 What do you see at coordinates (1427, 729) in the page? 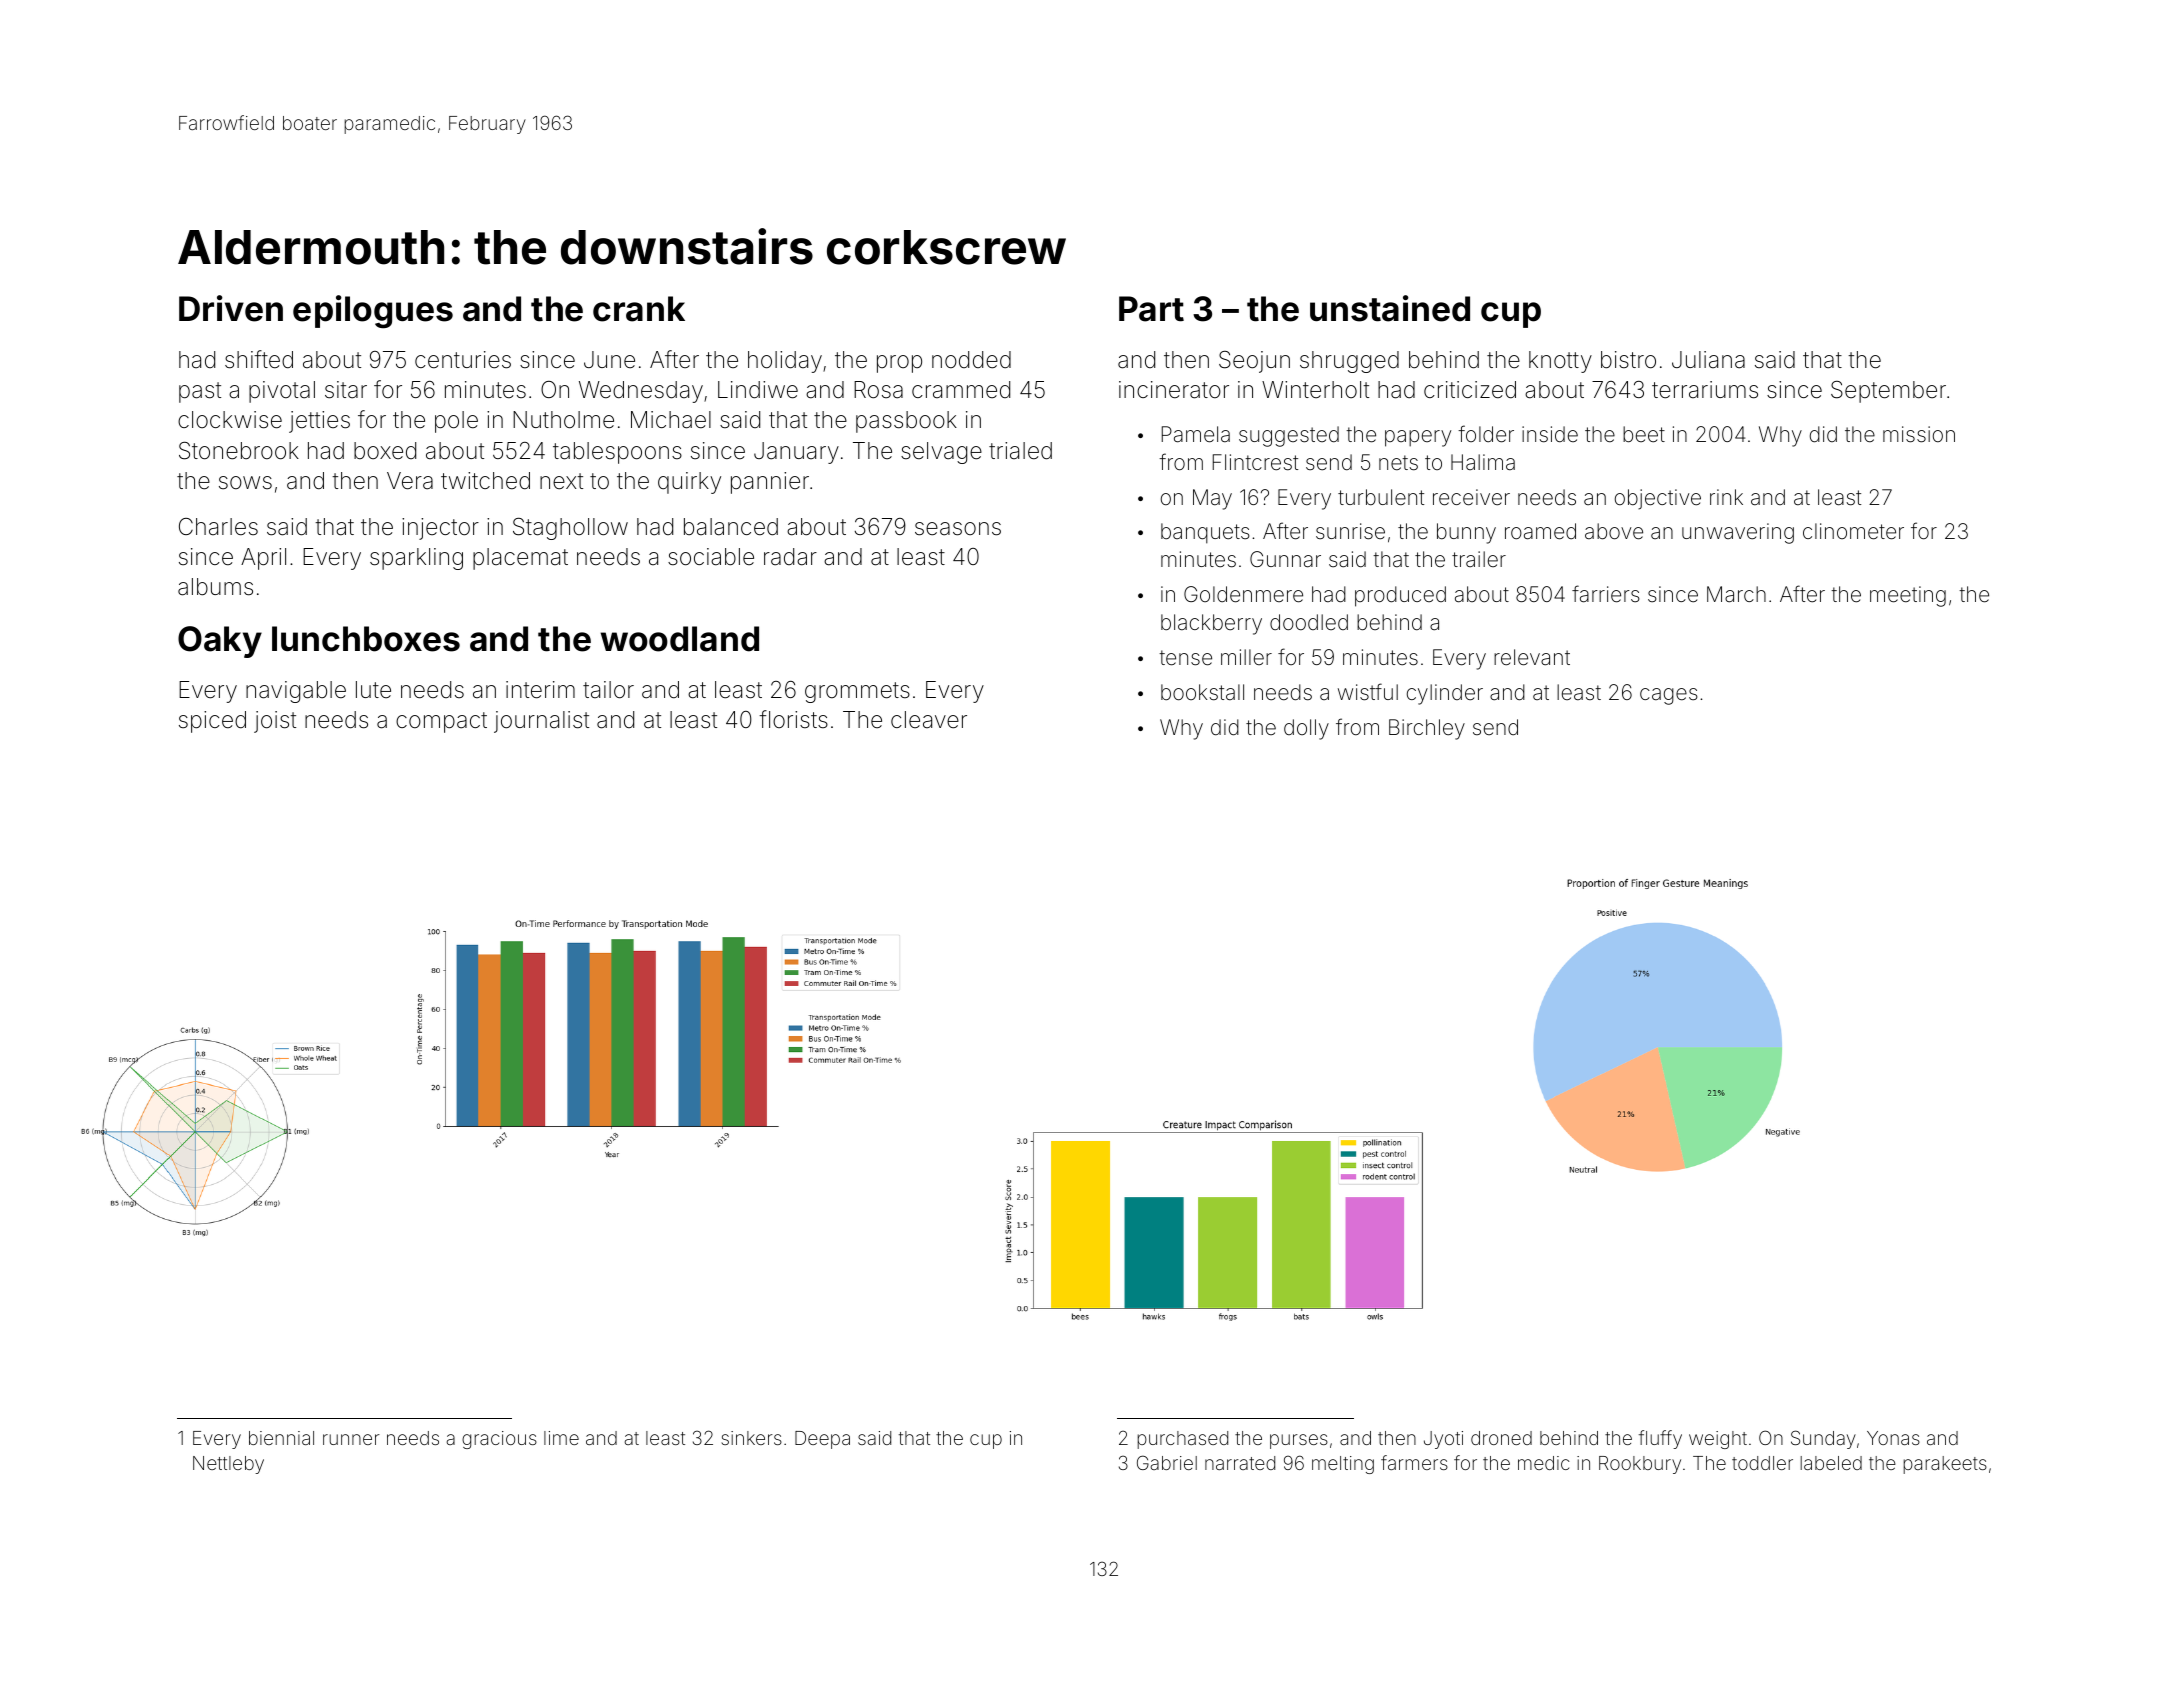
I see `Birchley` at bounding box center [1427, 729].
